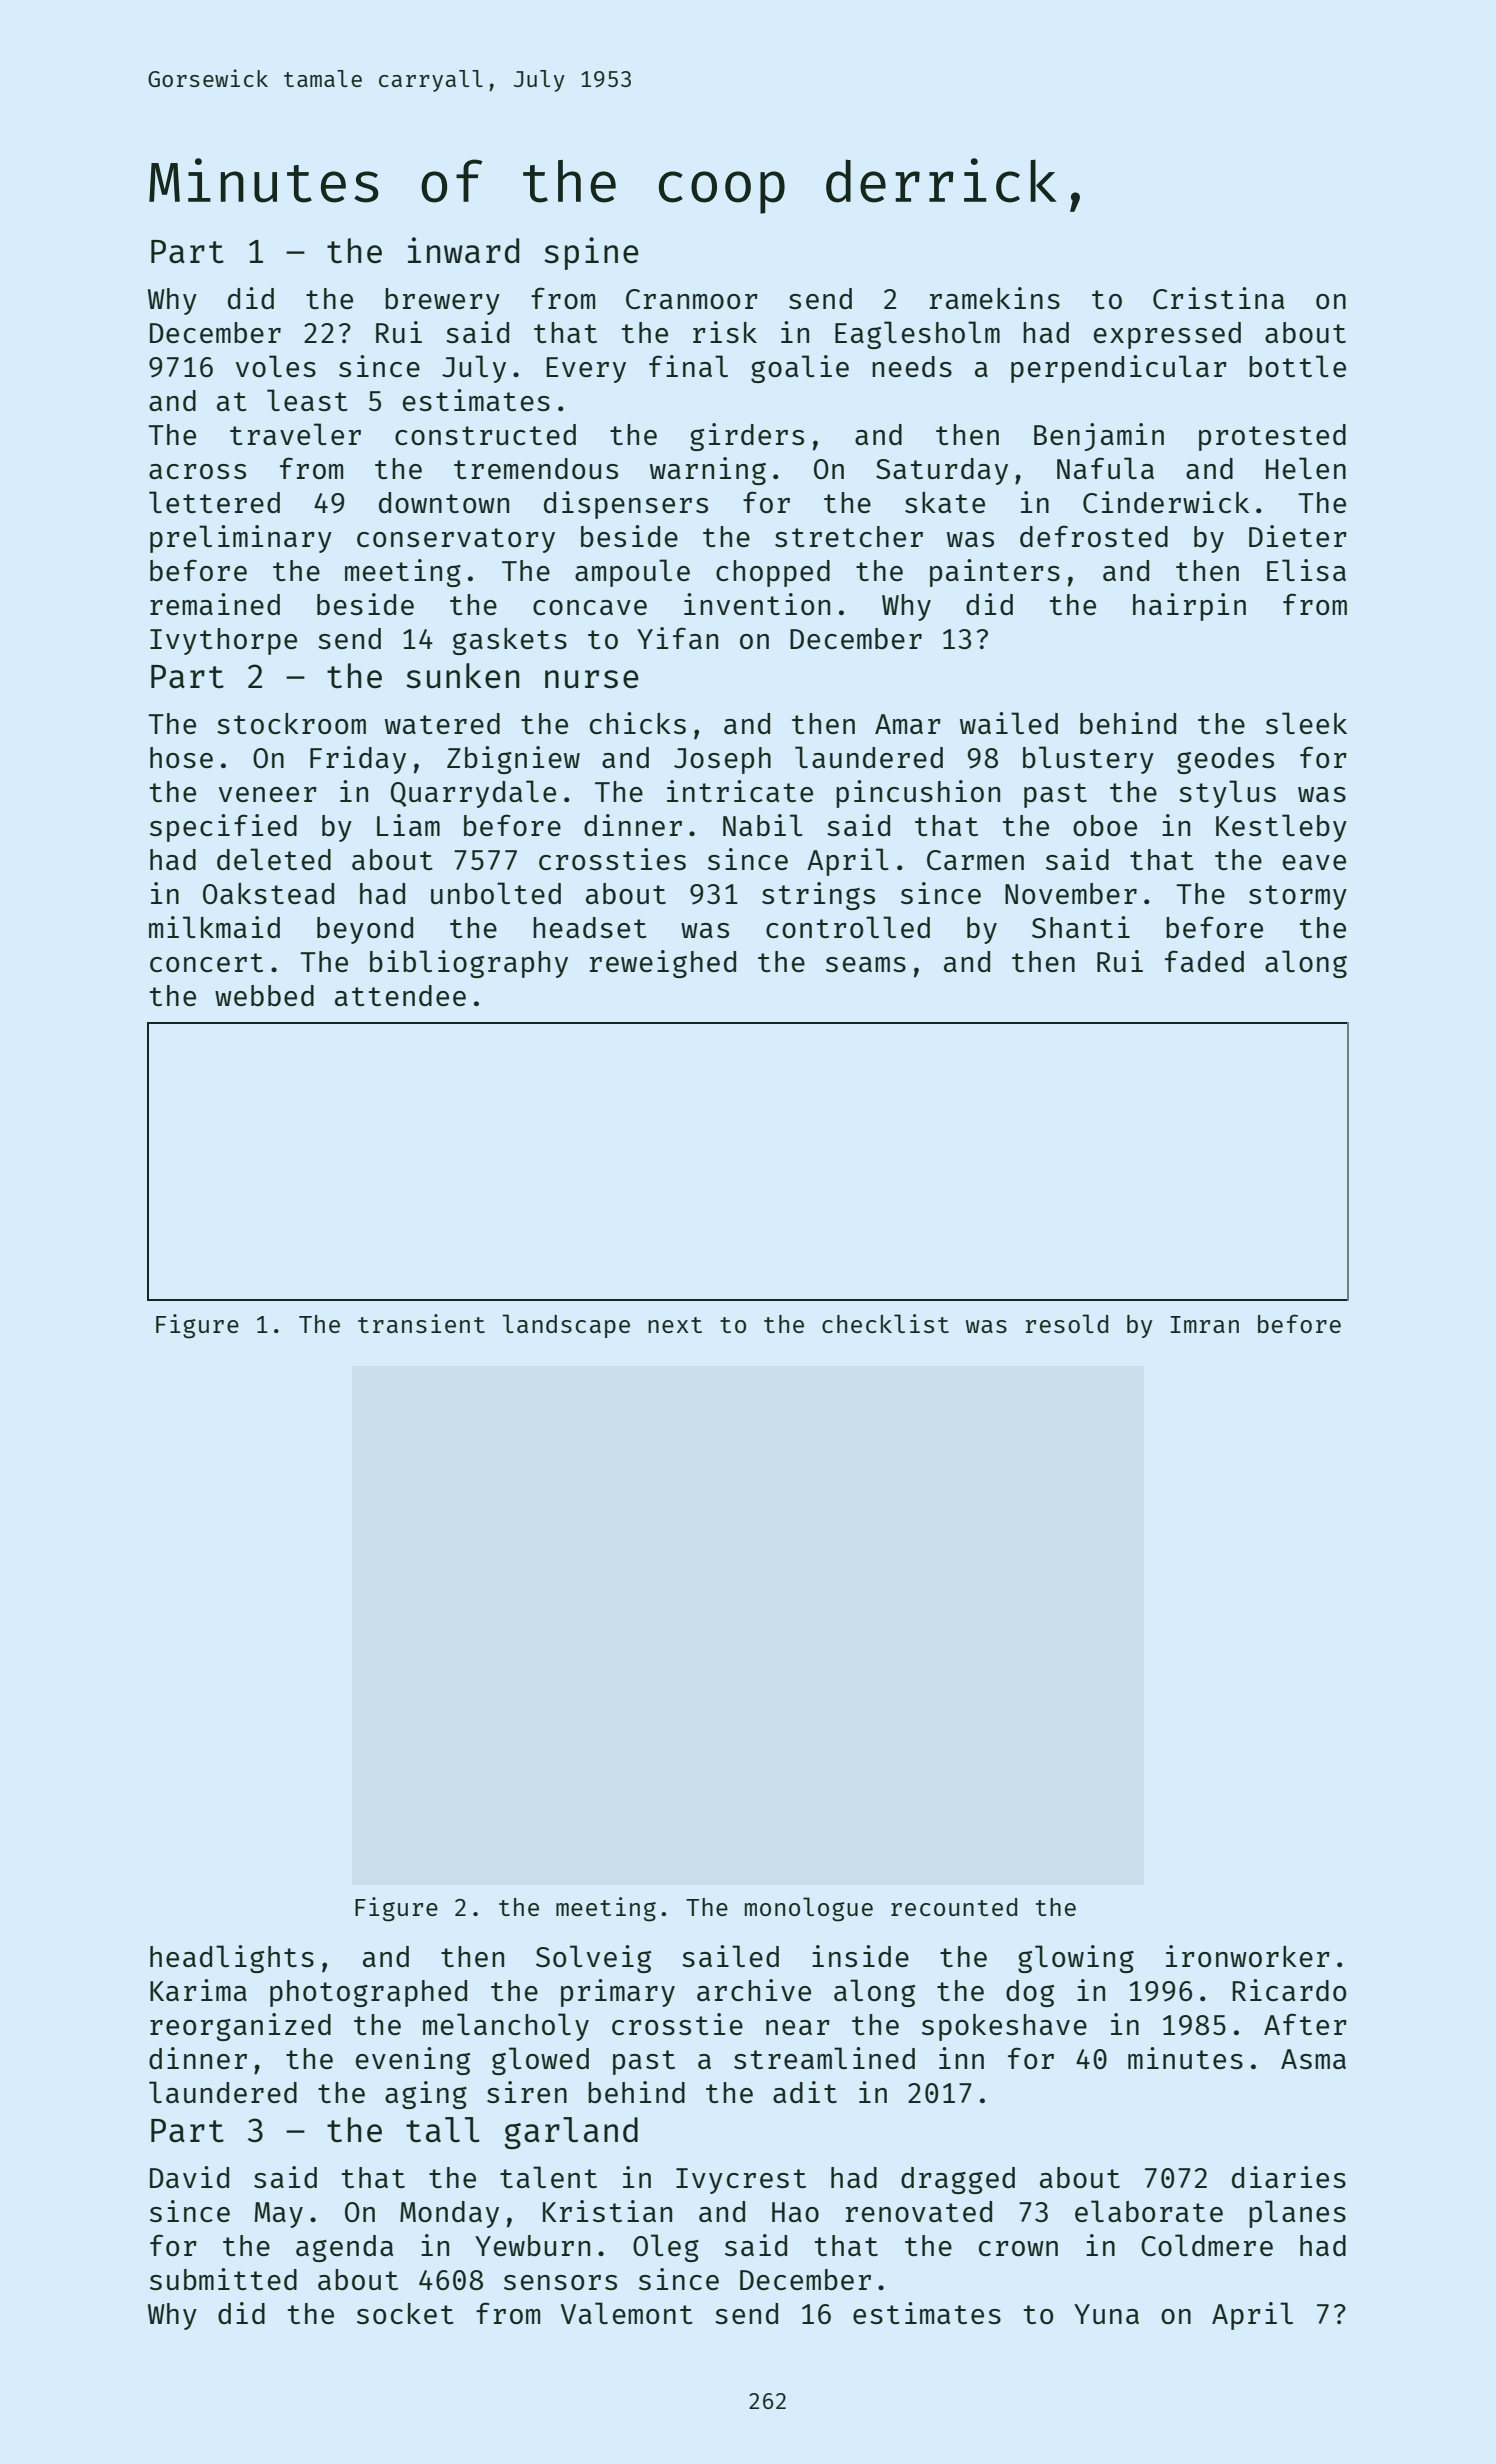 The height and width of the page is (2464, 1496). What do you see at coordinates (223, 641) in the page?
I see `Ivythorpe` at bounding box center [223, 641].
